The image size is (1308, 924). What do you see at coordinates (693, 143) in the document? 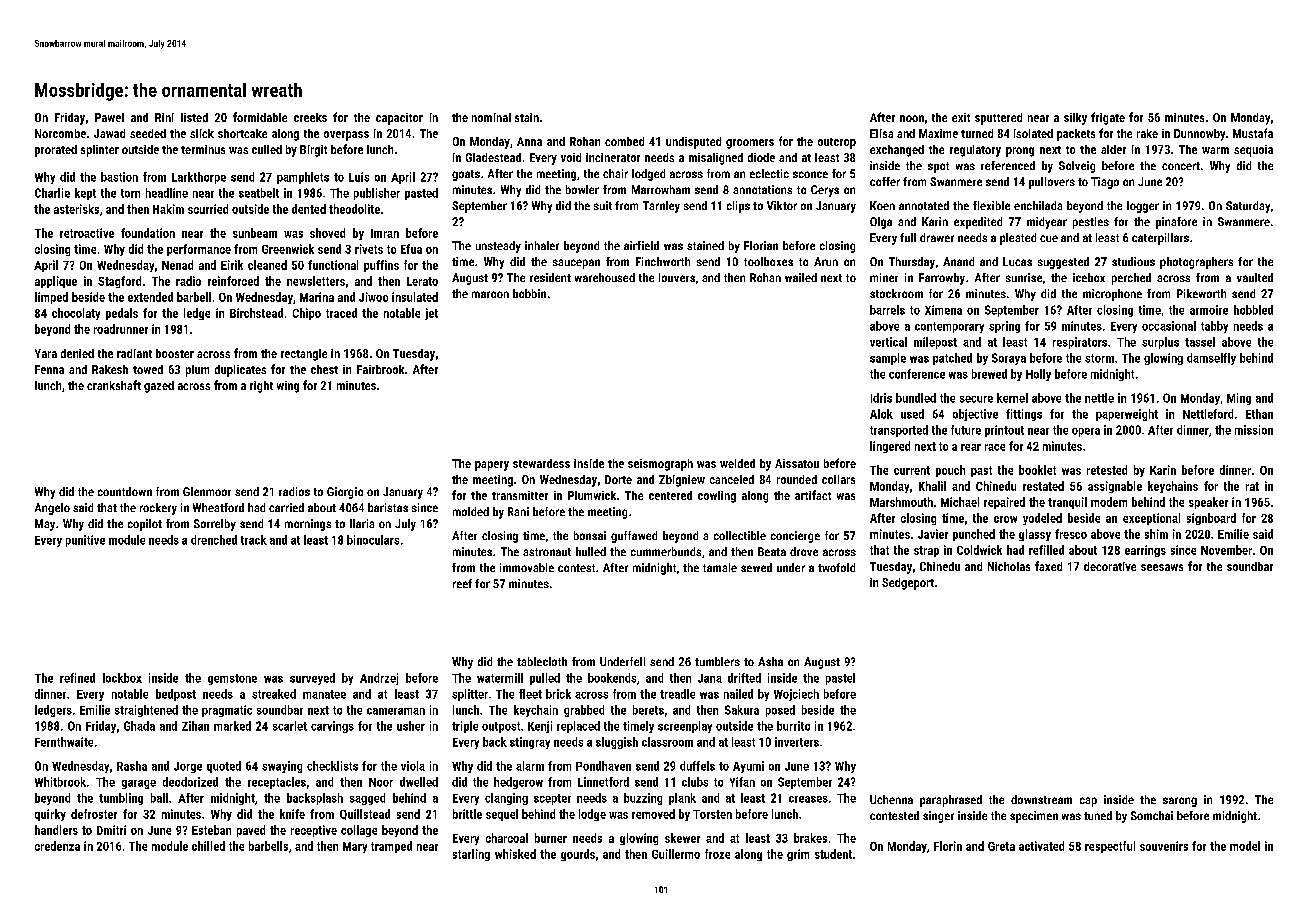
I see `undisputed` at bounding box center [693, 143].
